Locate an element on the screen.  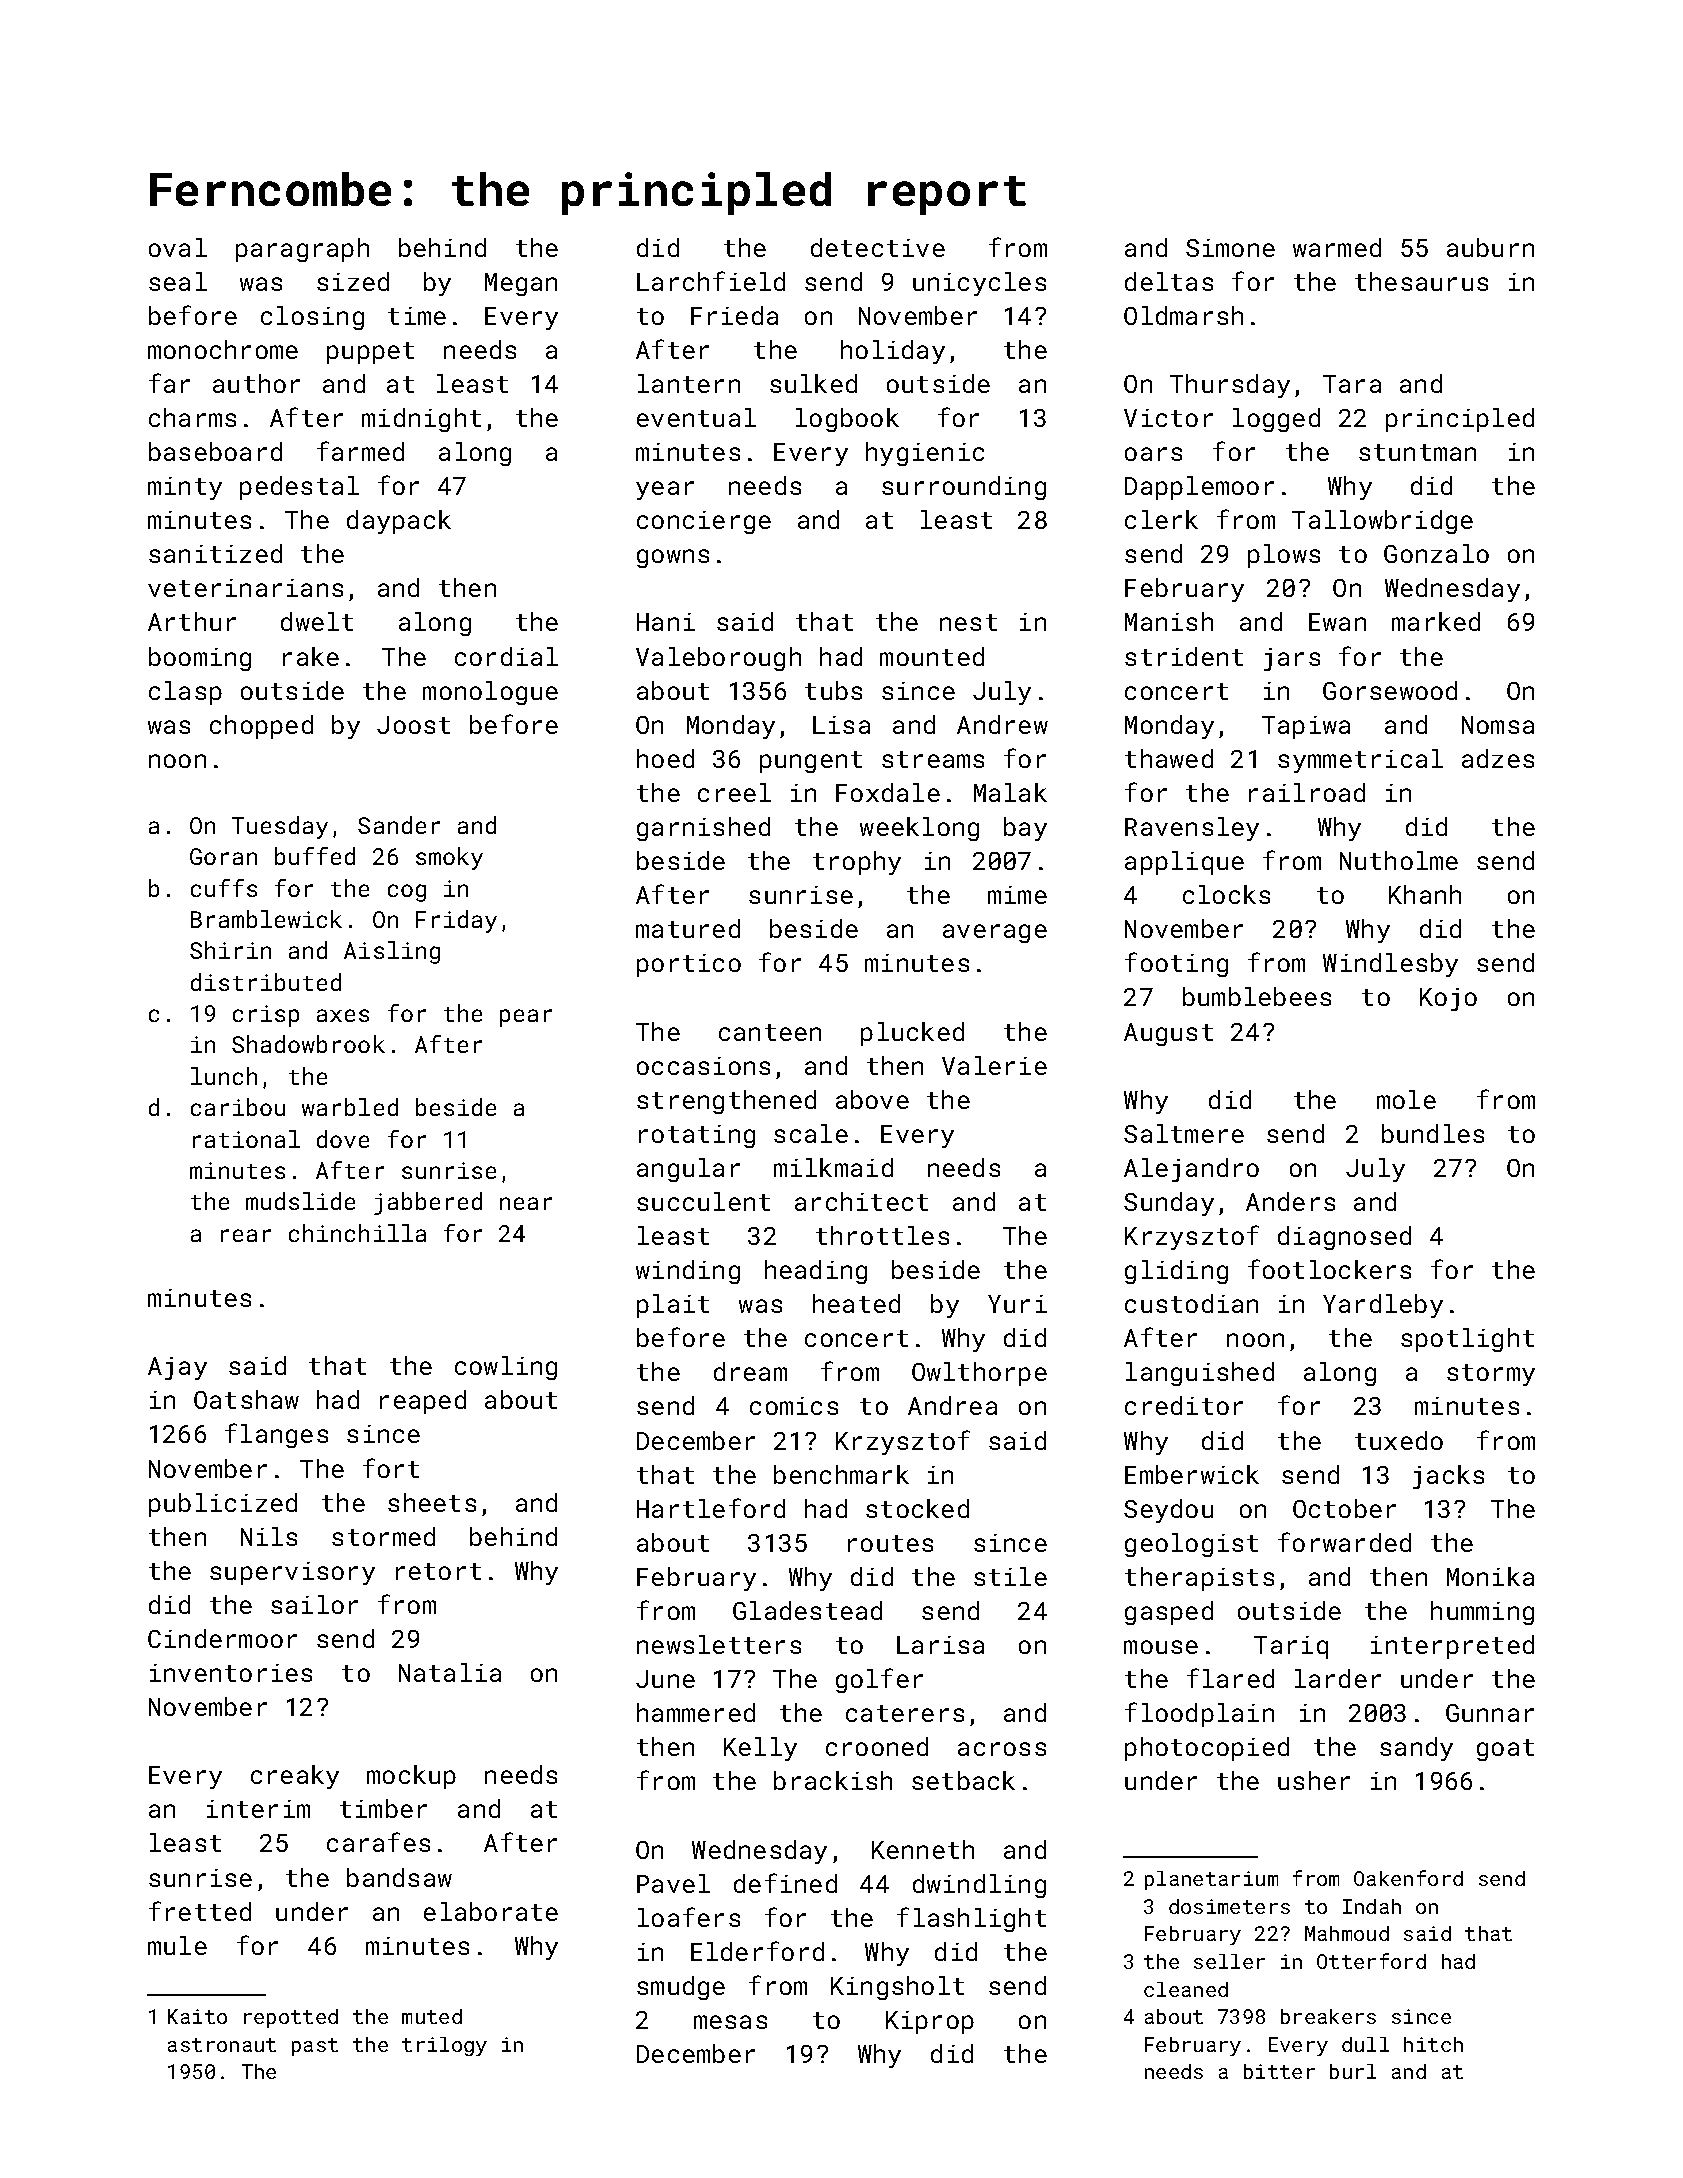
dwelt is located at coordinates (317, 621).
